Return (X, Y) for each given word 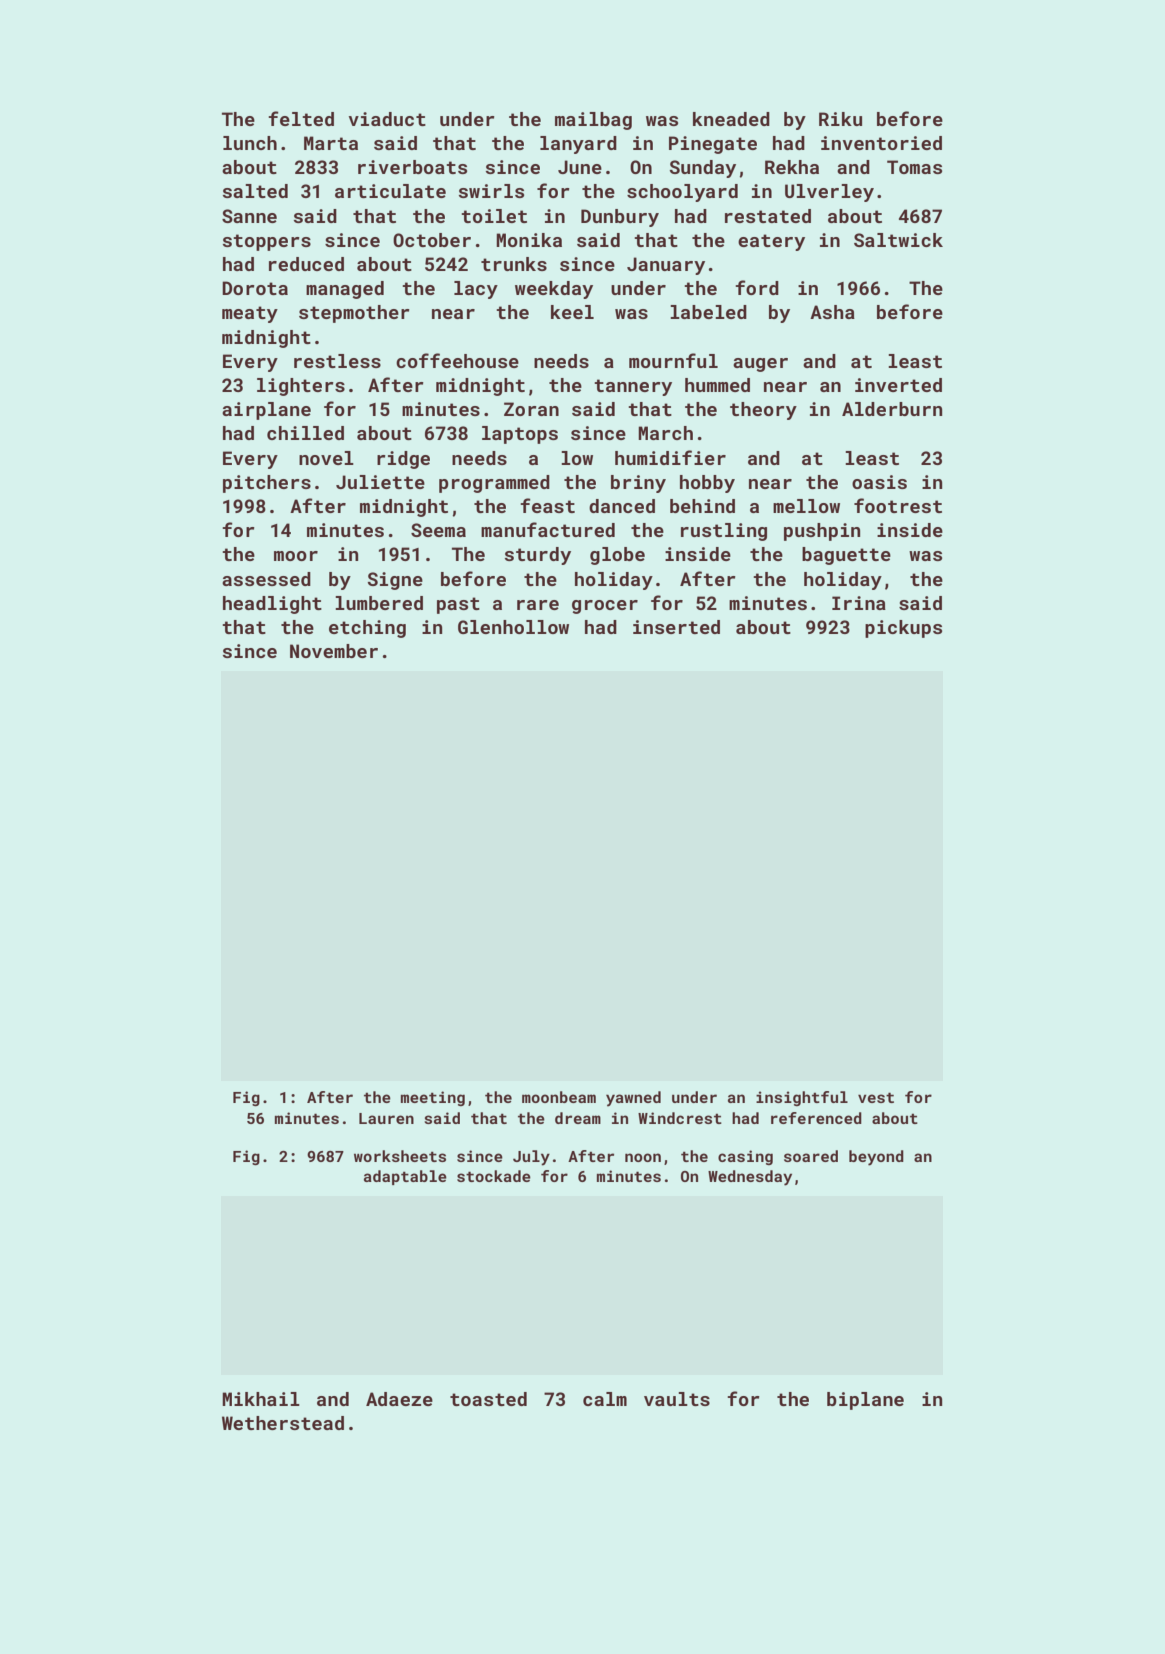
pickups (903, 629)
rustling (724, 532)
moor (296, 556)
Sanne (249, 216)
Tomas (914, 167)
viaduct (387, 119)
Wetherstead (283, 1423)
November (334, 651)
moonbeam (559, 1097)
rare (538, 605)
